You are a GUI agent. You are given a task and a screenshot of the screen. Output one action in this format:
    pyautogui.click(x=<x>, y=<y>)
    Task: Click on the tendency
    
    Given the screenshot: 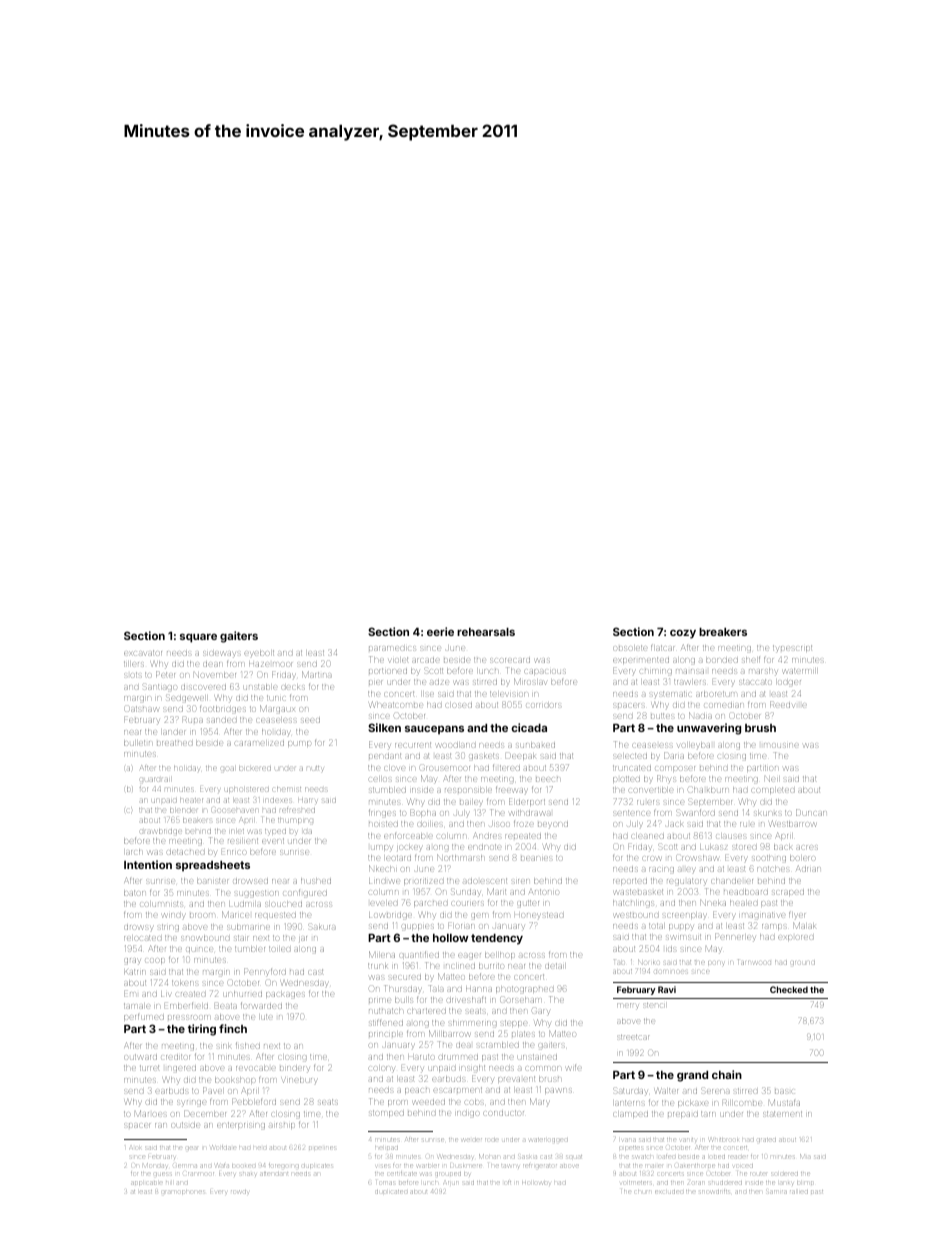 What is the action you would take?
    pyautogui.click(x=497, y=939)
